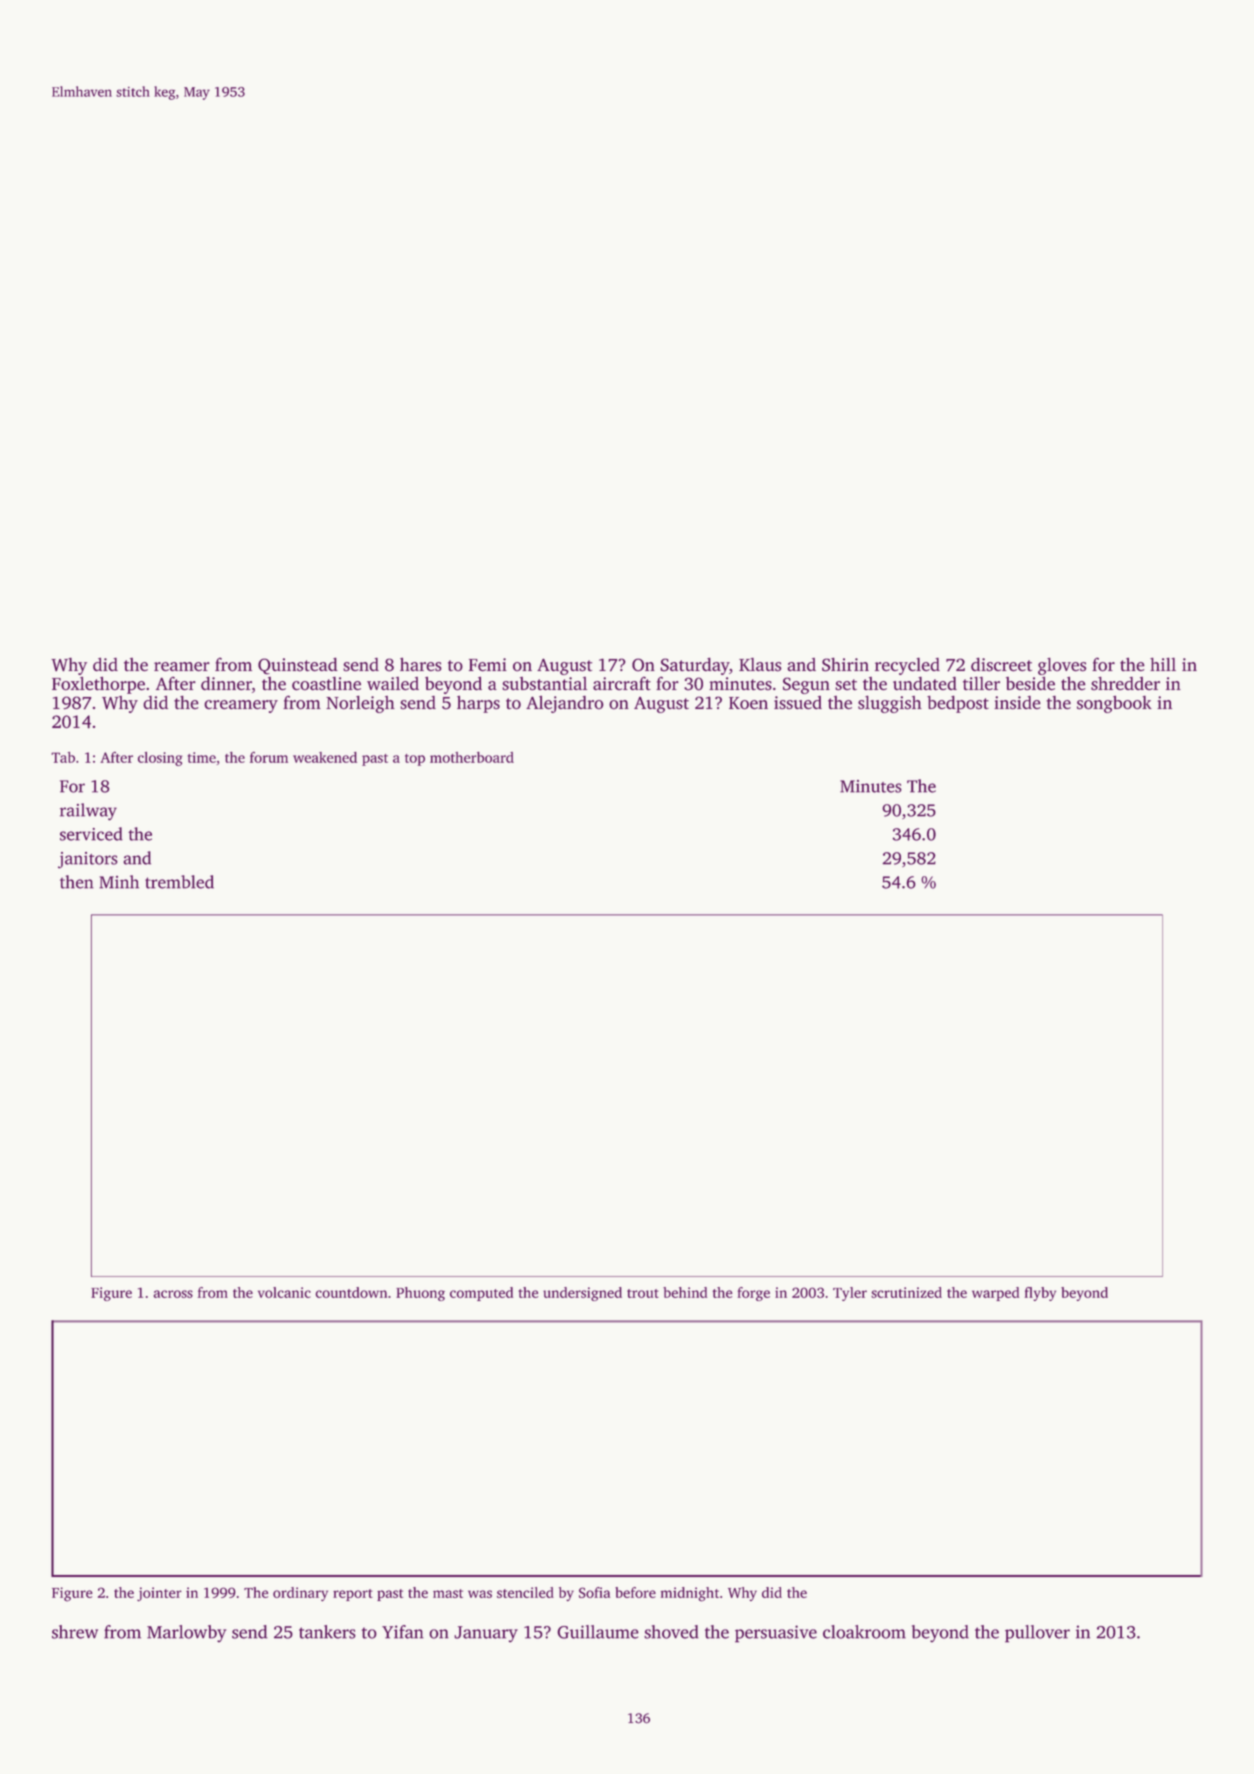  Describe the element at coordinates (351, 1292) in the screenshot. I see `countdown` at that location.
